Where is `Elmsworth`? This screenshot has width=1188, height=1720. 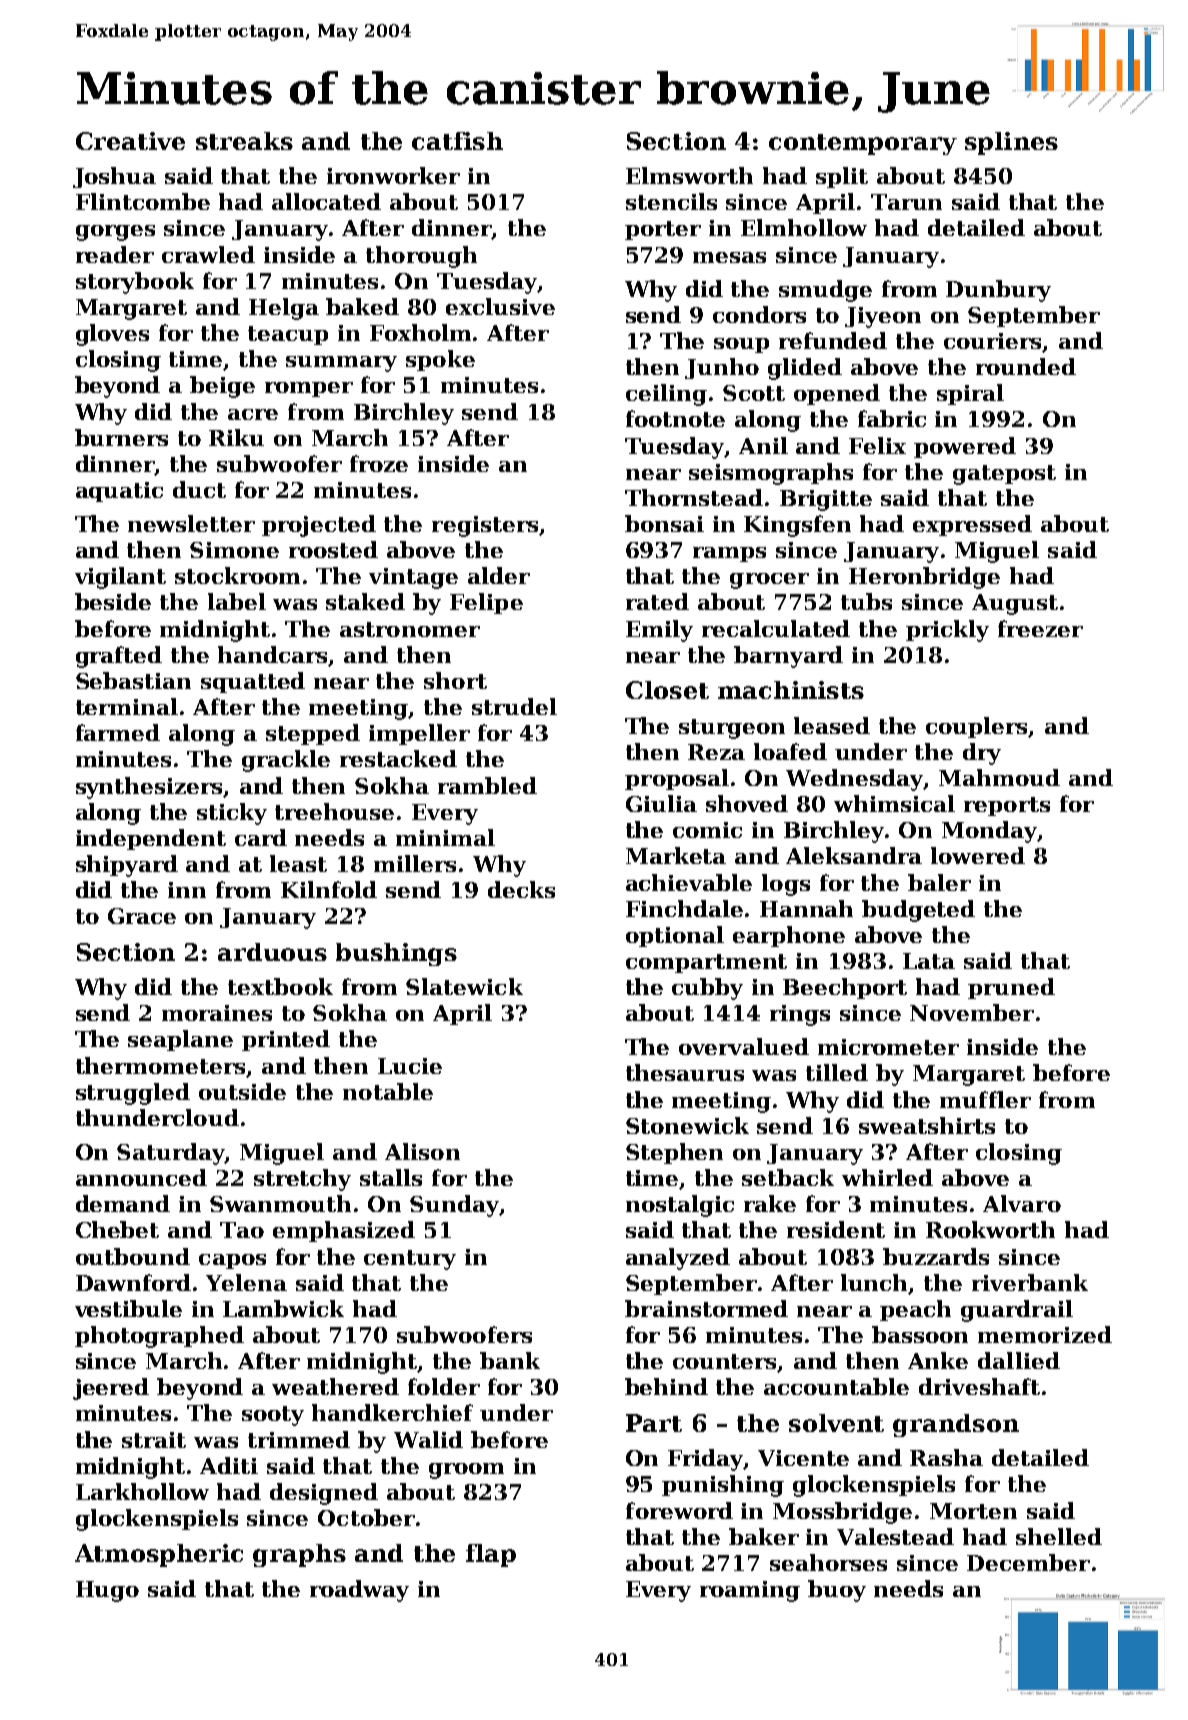
Elmsworth is located at coordinates (689, 175).
